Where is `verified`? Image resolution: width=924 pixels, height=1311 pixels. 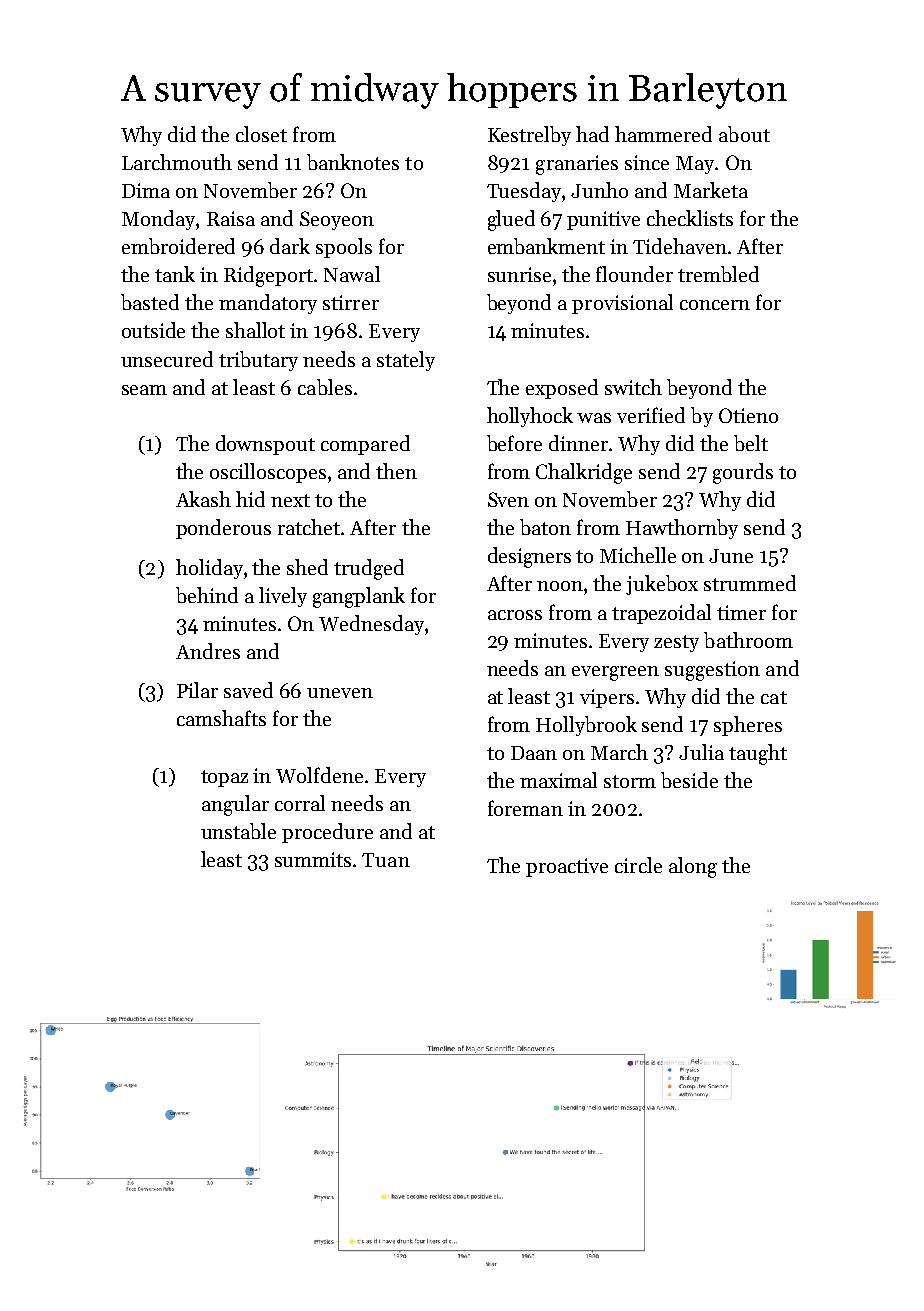 verified is located at coordinates (651, 415).
